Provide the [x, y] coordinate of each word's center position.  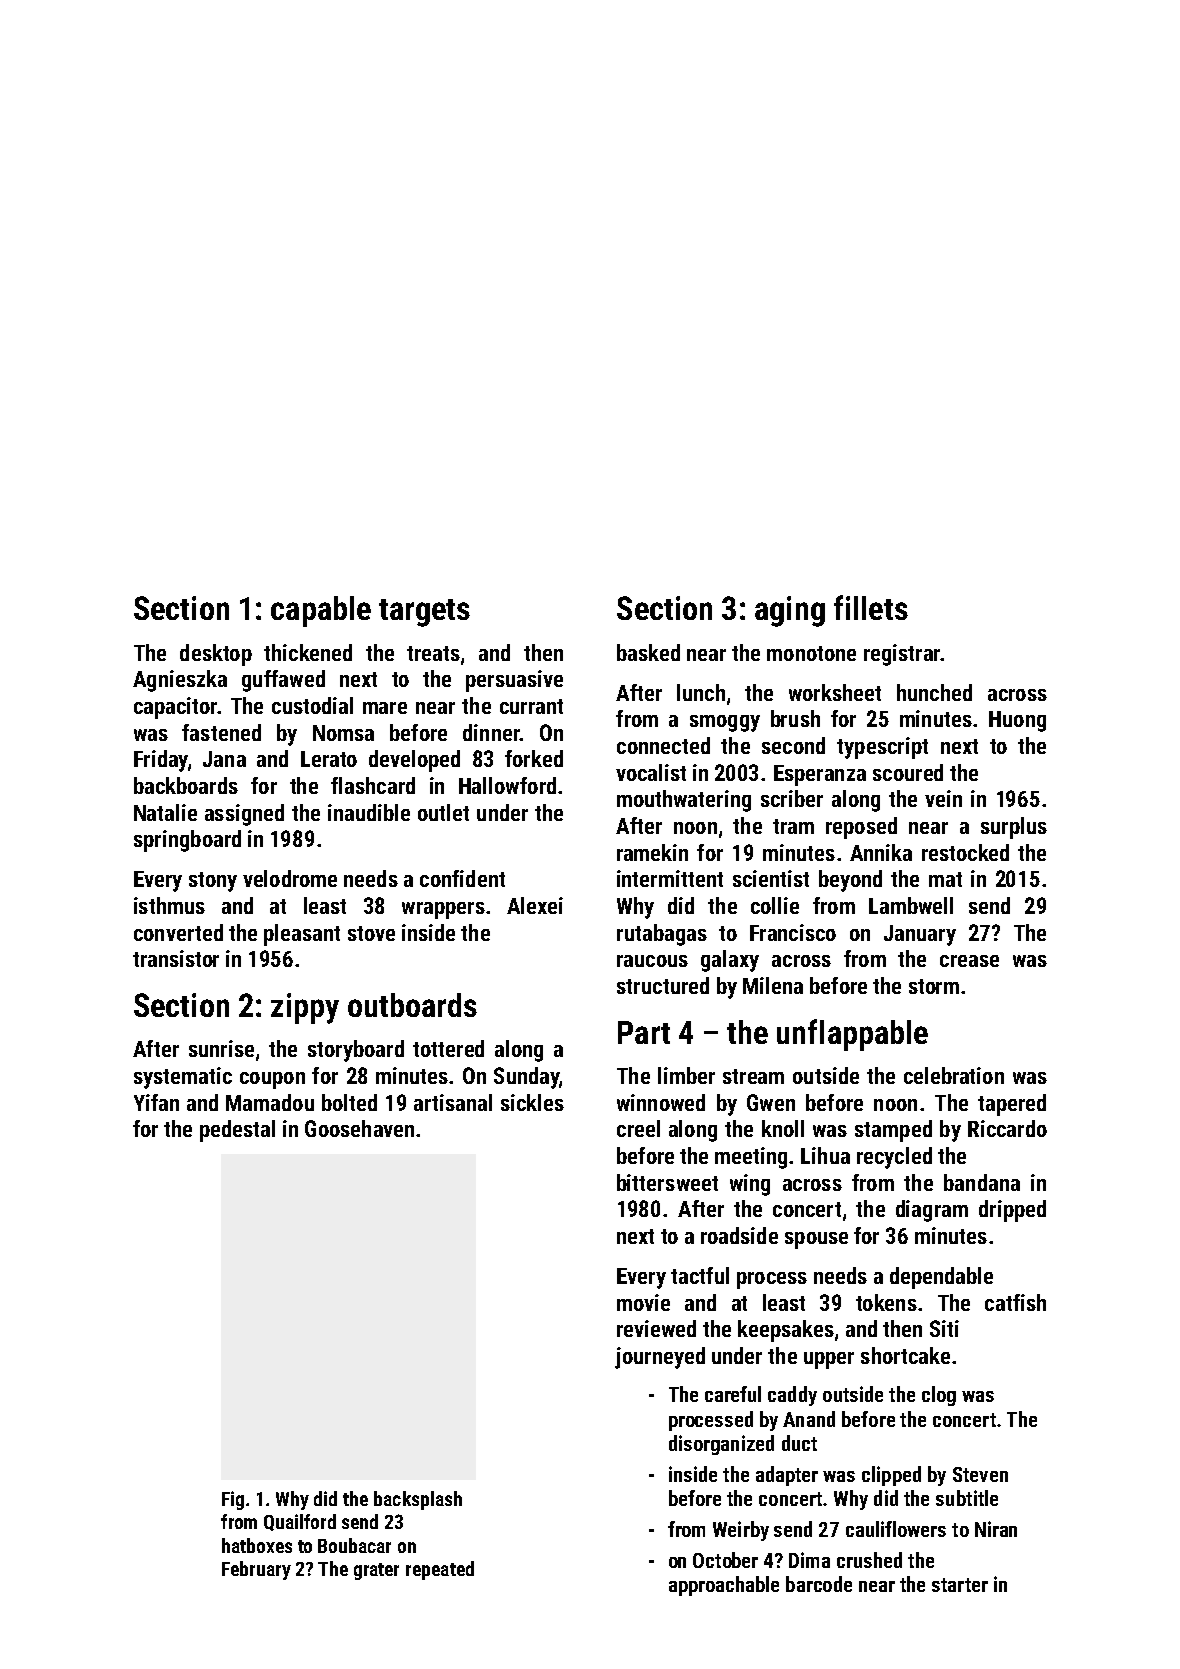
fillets [871, 607]
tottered [448, 1048]
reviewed [656, 1328]
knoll [783, 1128]
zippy [305, 1008]
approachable [724, 1586]
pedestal [237, 1131]
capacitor [175, 708]
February [256, 1570]
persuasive [514, 681]
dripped [1012, 1211]
